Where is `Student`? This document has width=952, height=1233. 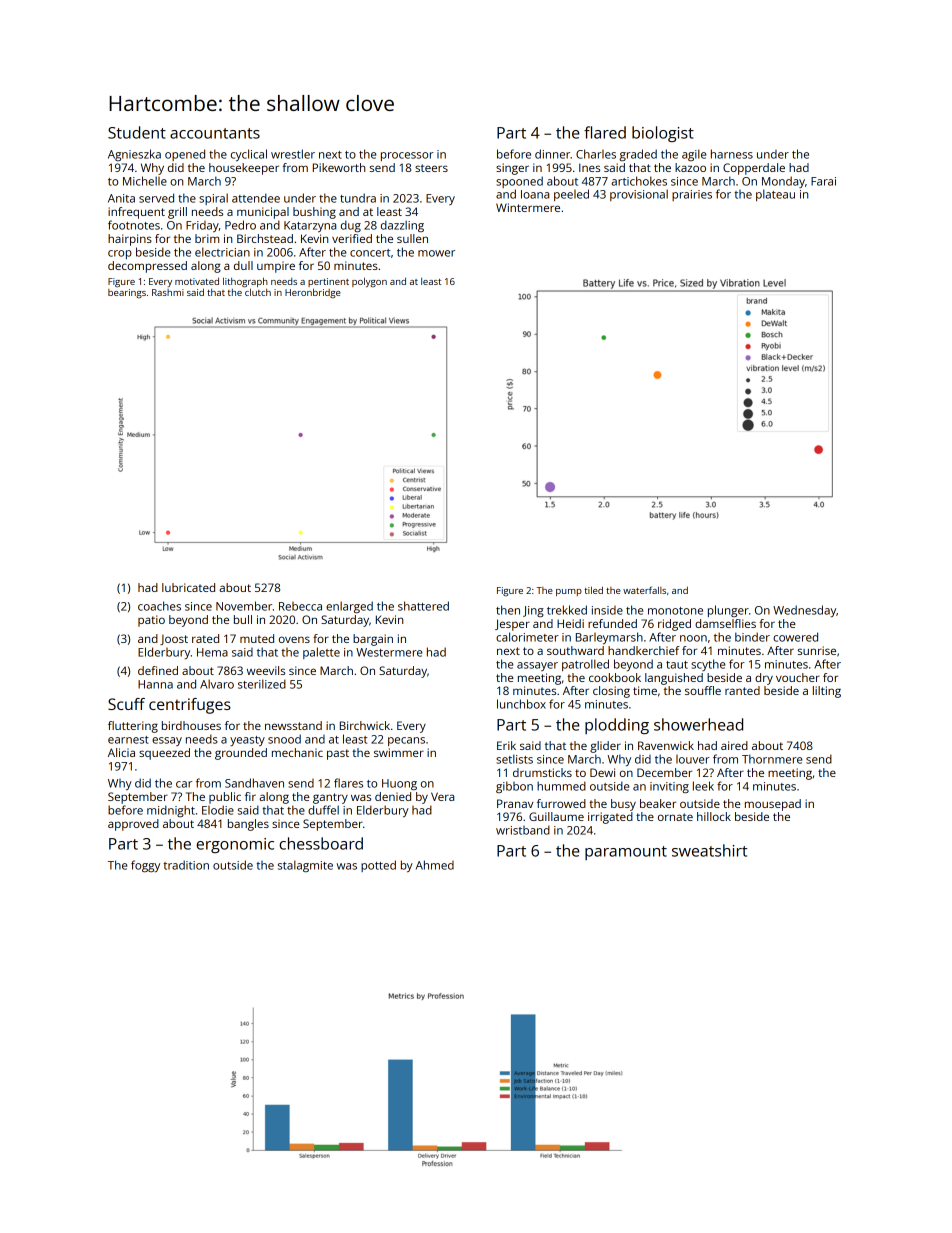
Student is located at coordinates (137, 132).
